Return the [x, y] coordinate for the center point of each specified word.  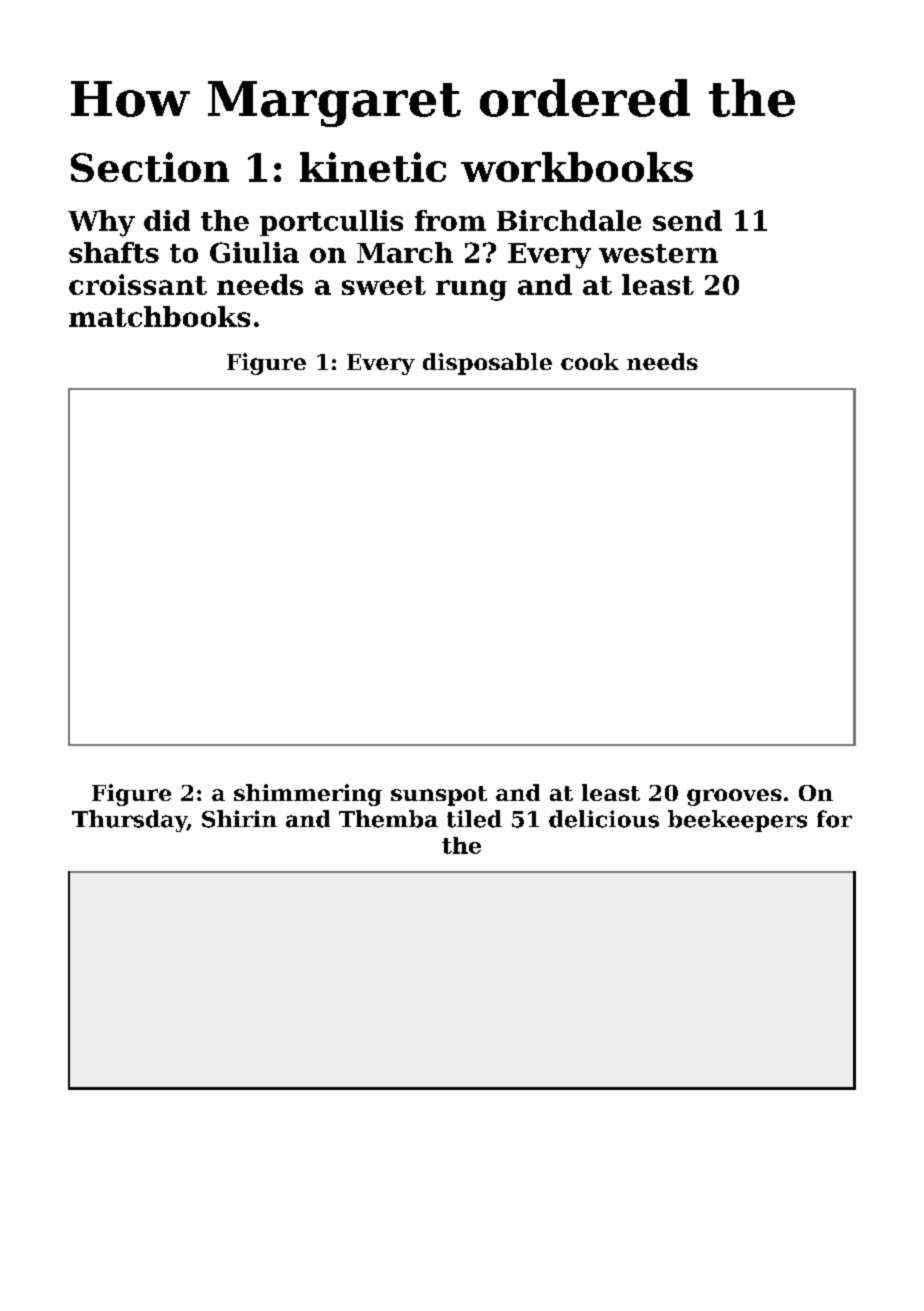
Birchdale [569, 220]
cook [590, 361]
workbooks [577, 167]
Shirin [239, 819]
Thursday [129, 821]
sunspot [439, 796]
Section [150, 167]
